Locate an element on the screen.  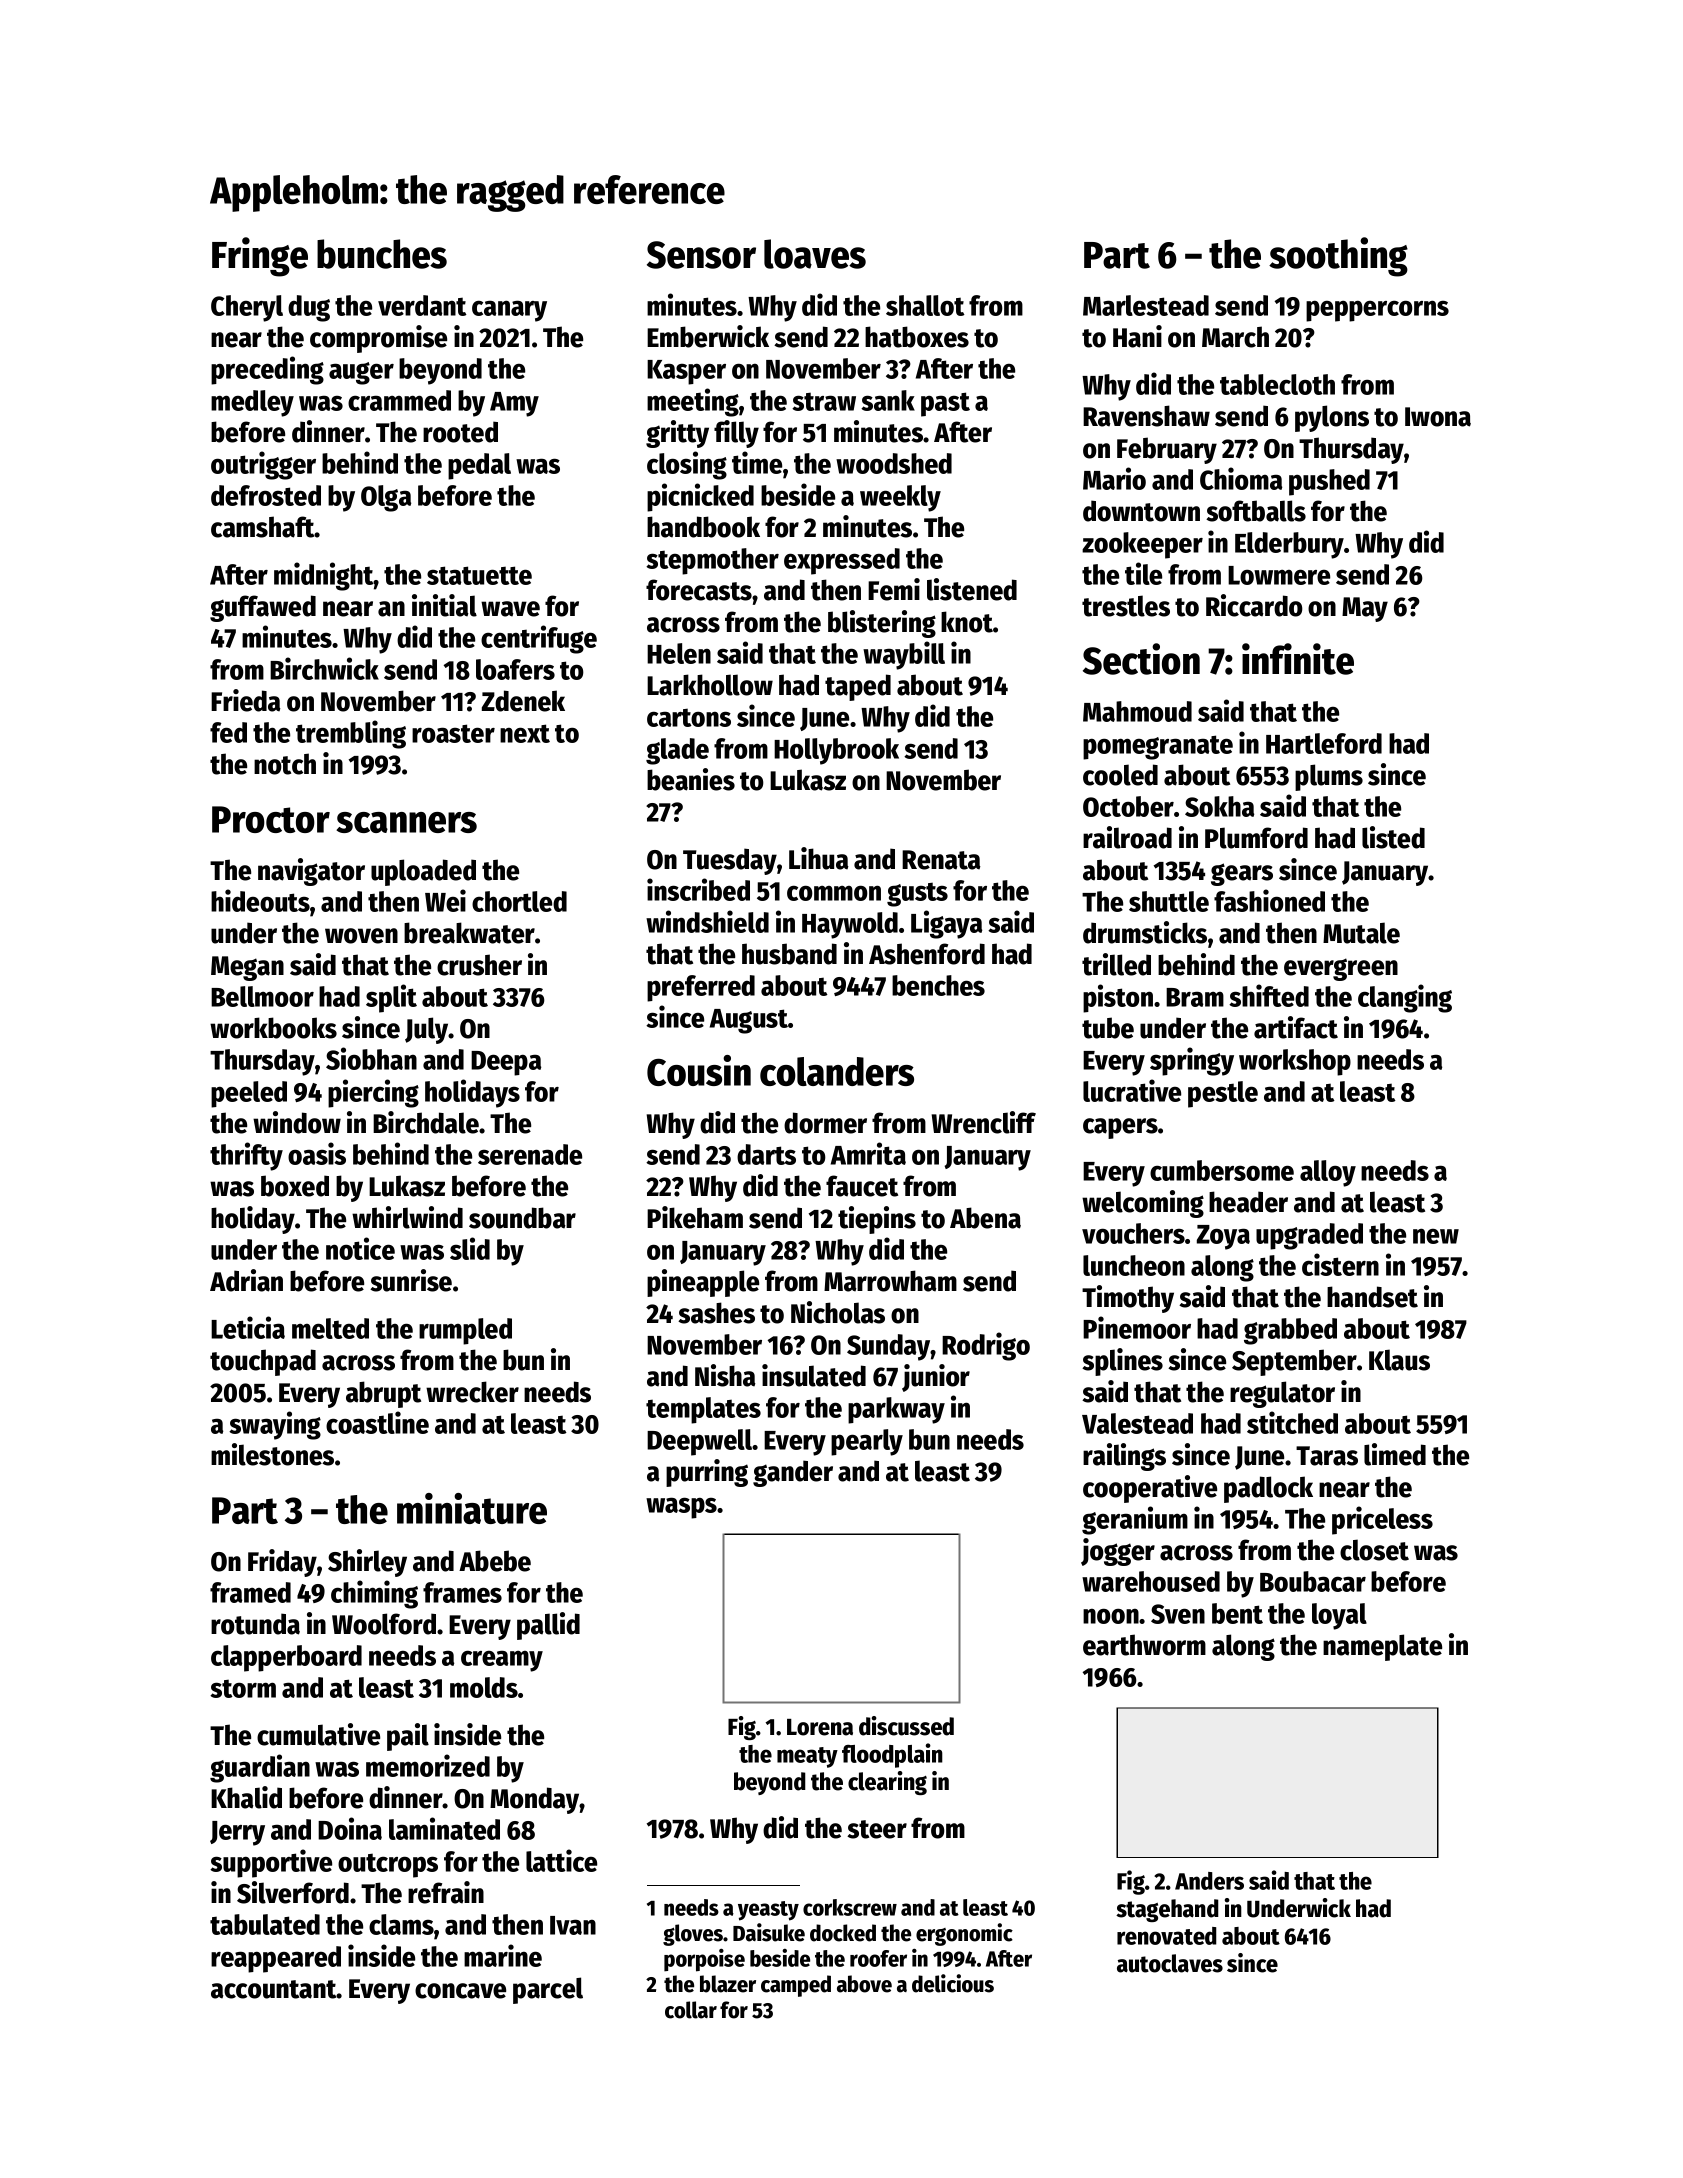
downtown is located at coordinates (1141, 511).
